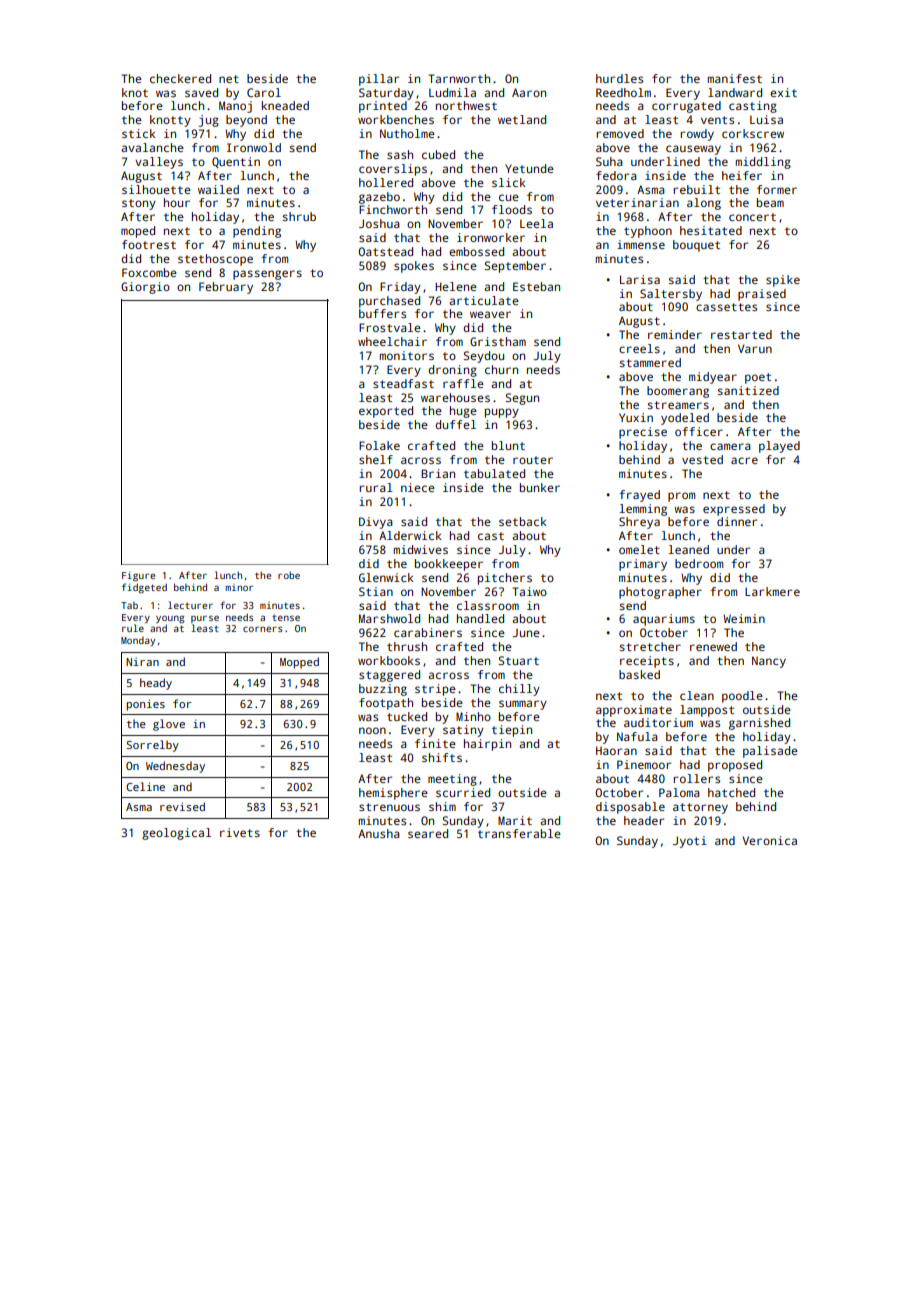 This screenshot has width=924, height=1308. I want to click on rivets, so click(240, 832).
